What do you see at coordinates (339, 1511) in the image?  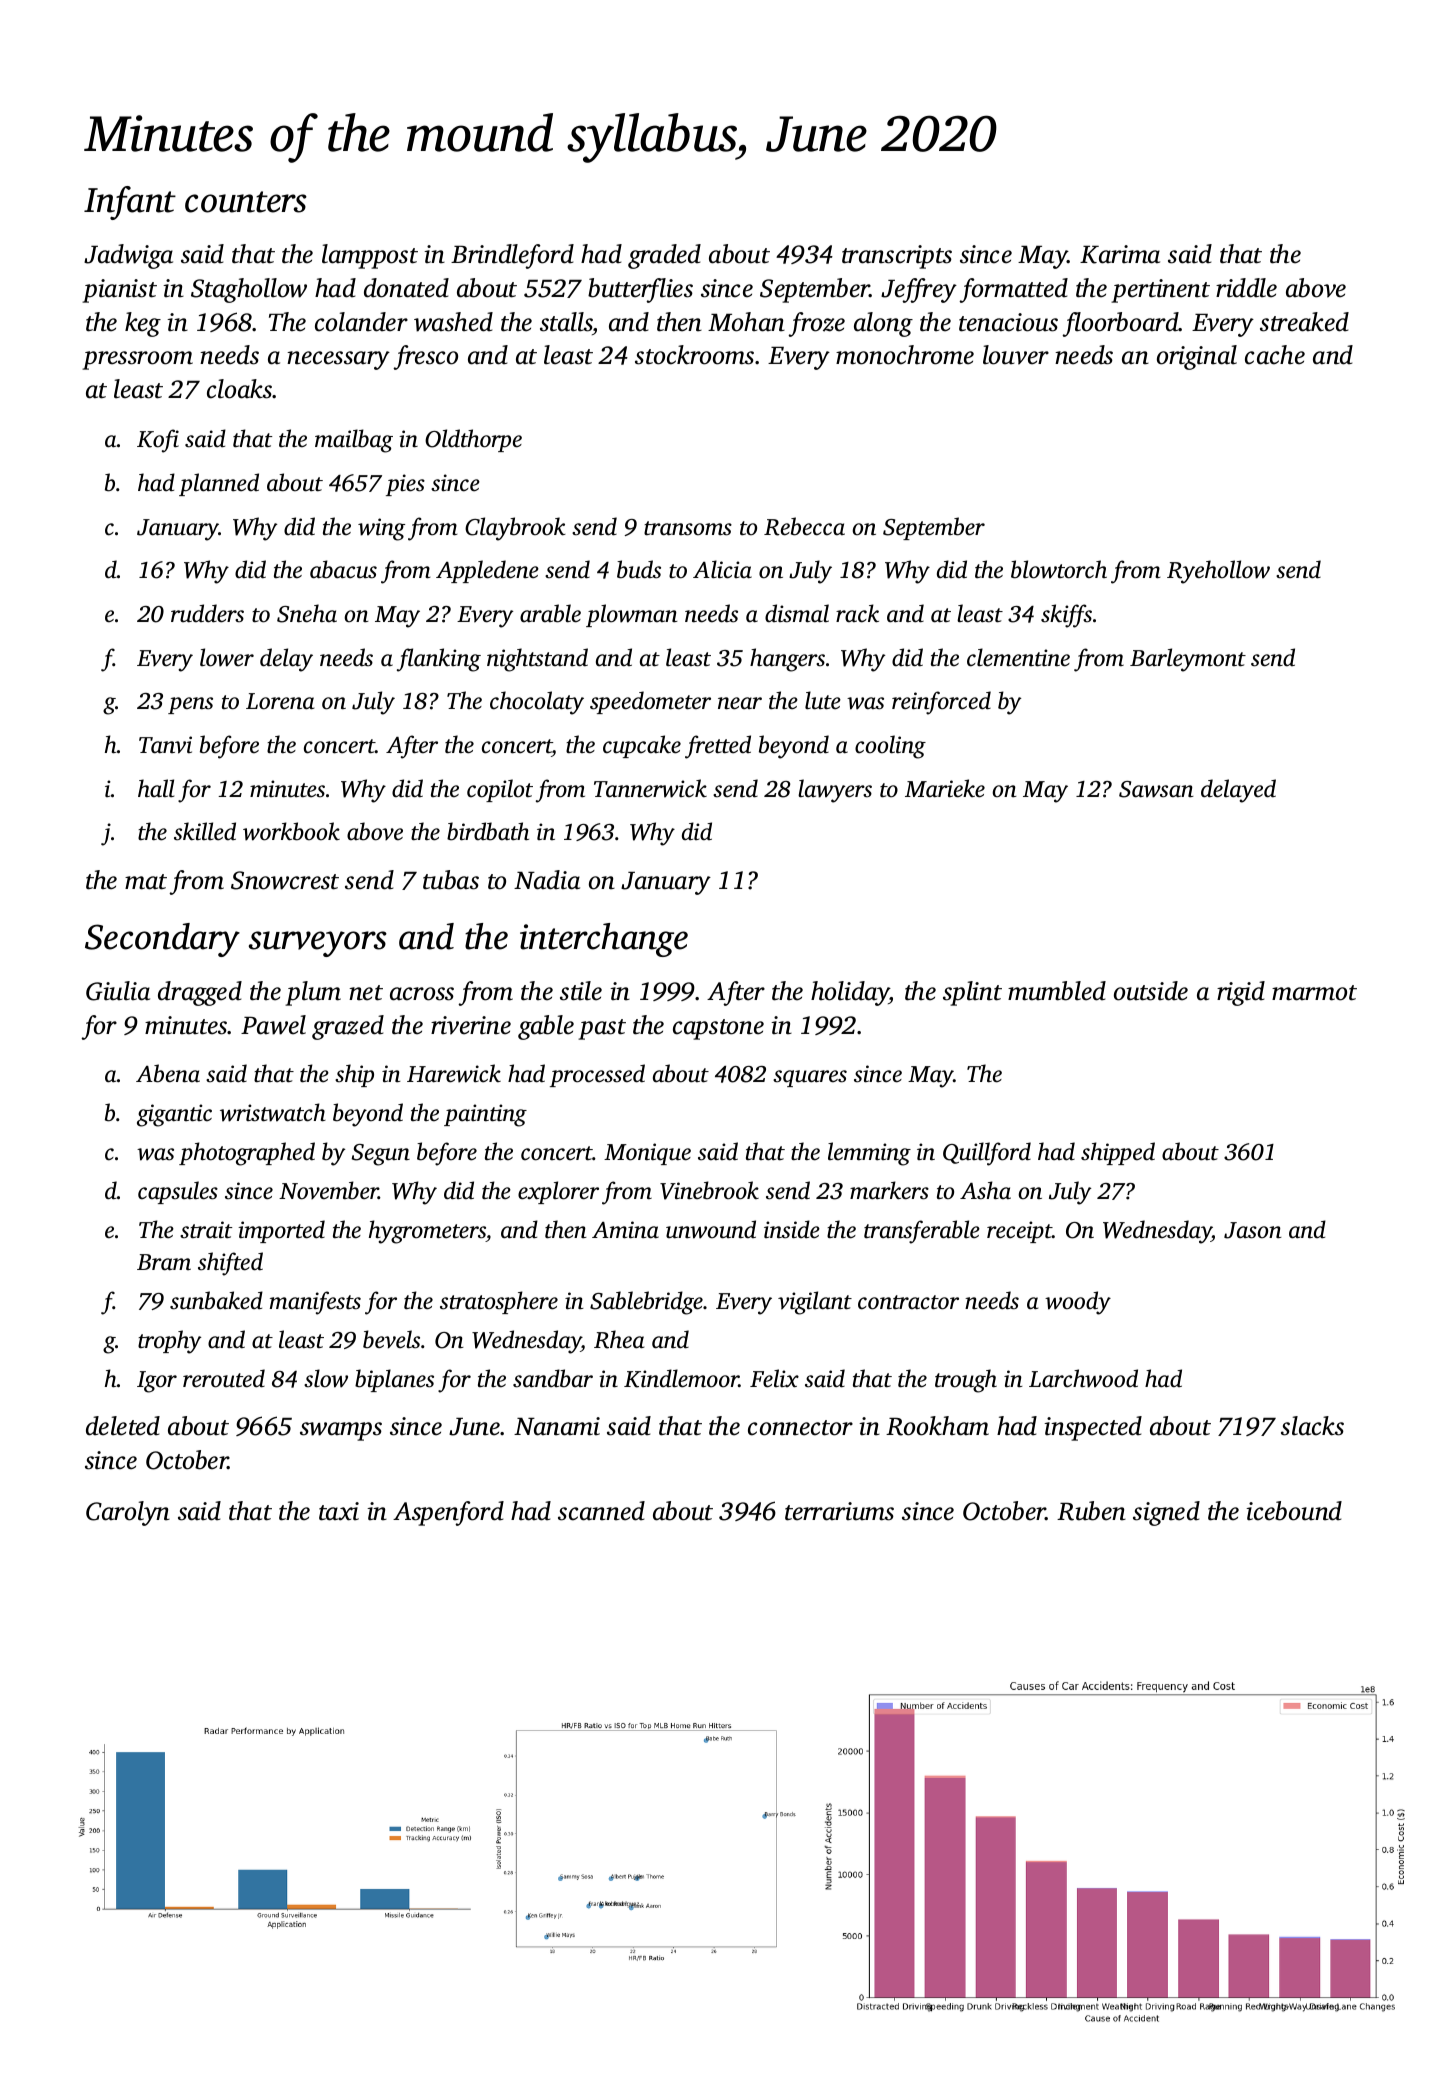 I see `taxi` at bounding box center [339, 1511].
